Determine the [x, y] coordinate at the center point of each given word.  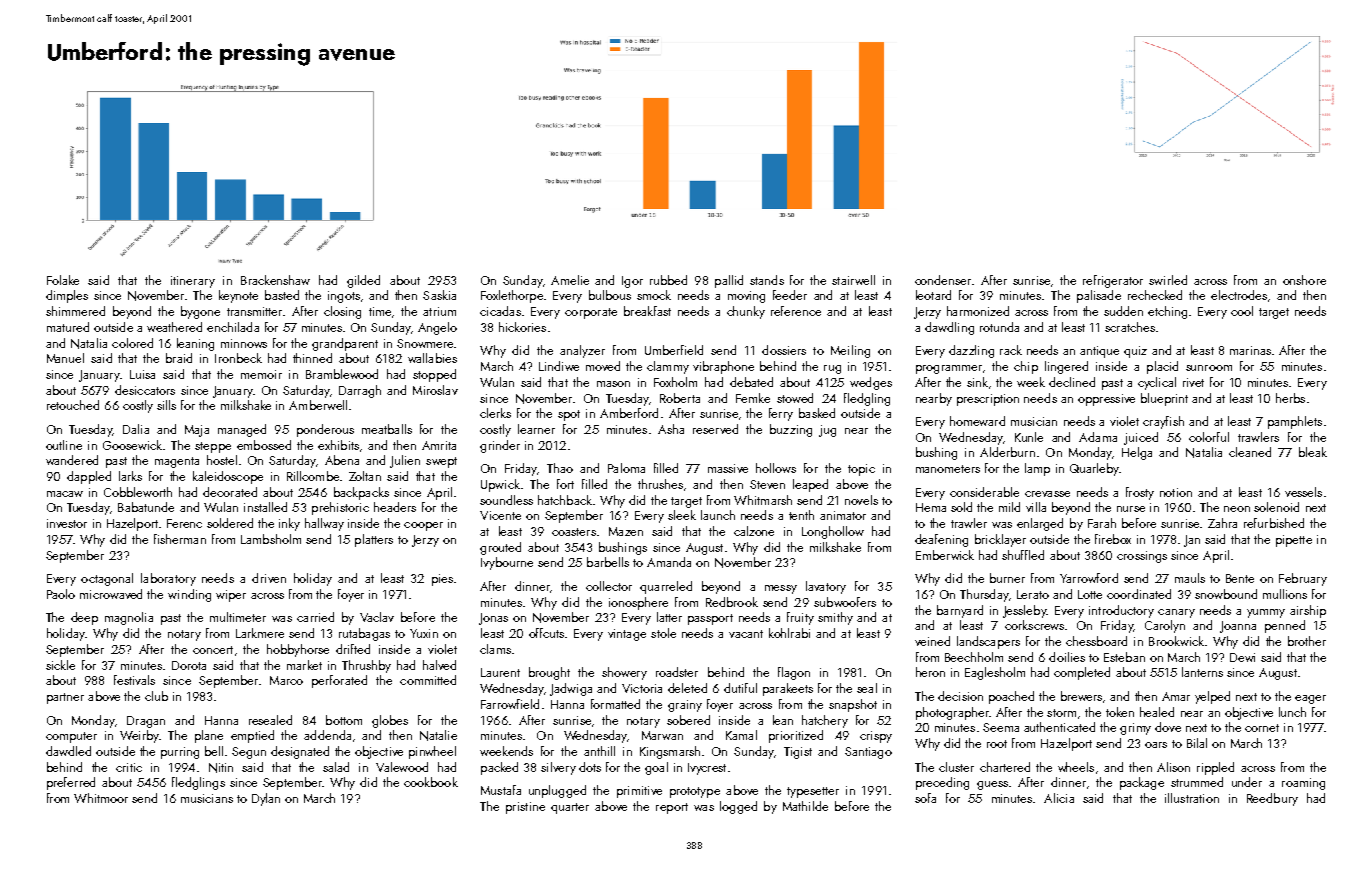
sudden [1123, 311]
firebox [1113, 539]
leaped [810, 485]
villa [1036, 507]
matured [68, 327]
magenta [177, 462]
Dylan [266, 799]
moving [746, 297]
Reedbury [1272, 799]
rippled [1215, 768]
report [672, 808]
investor [67, 523]
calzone [754, 531]
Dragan [146, 722]
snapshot [853, 705]
